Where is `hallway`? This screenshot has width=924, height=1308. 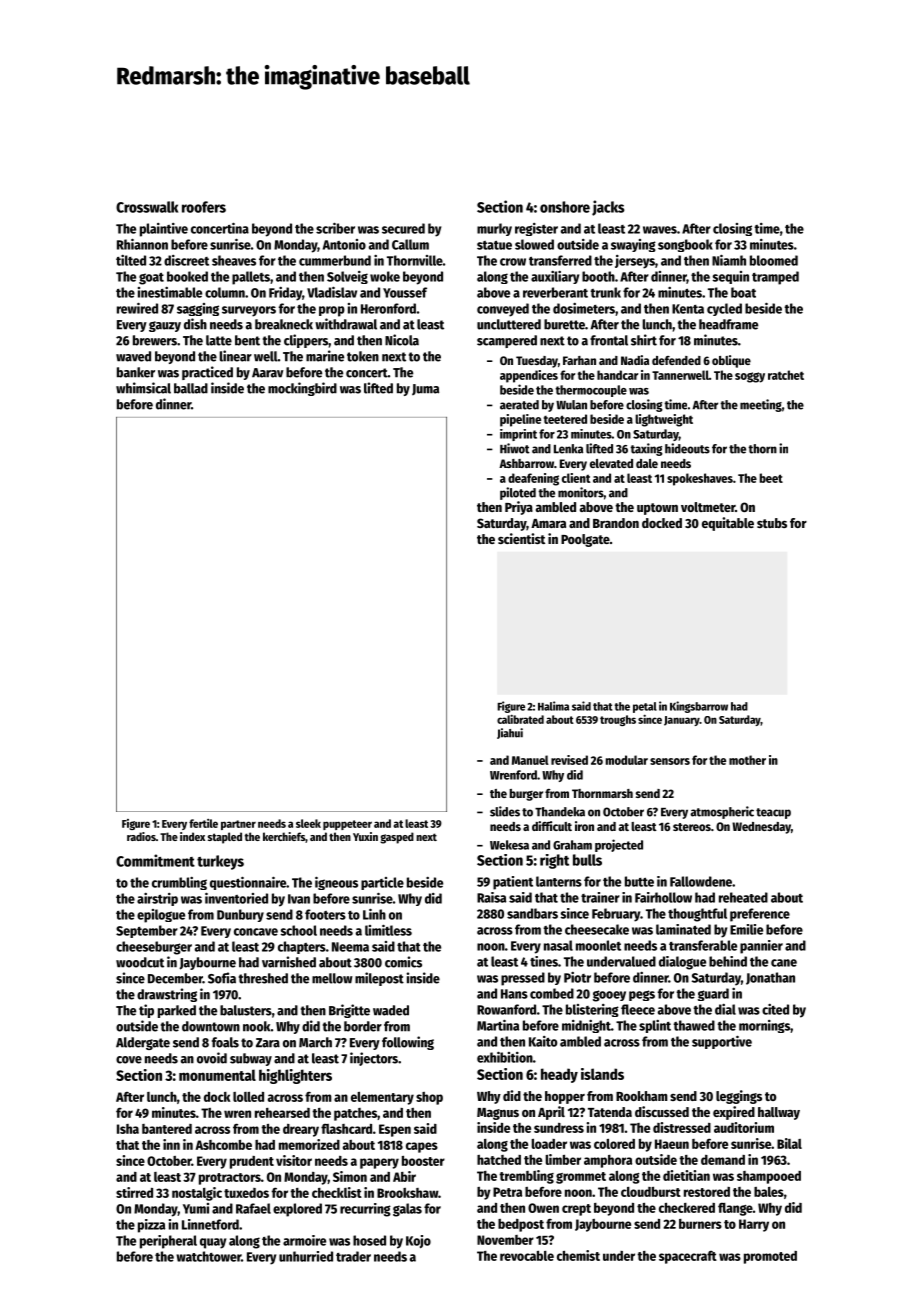 hallway is located at coordinates (779, 1113).
